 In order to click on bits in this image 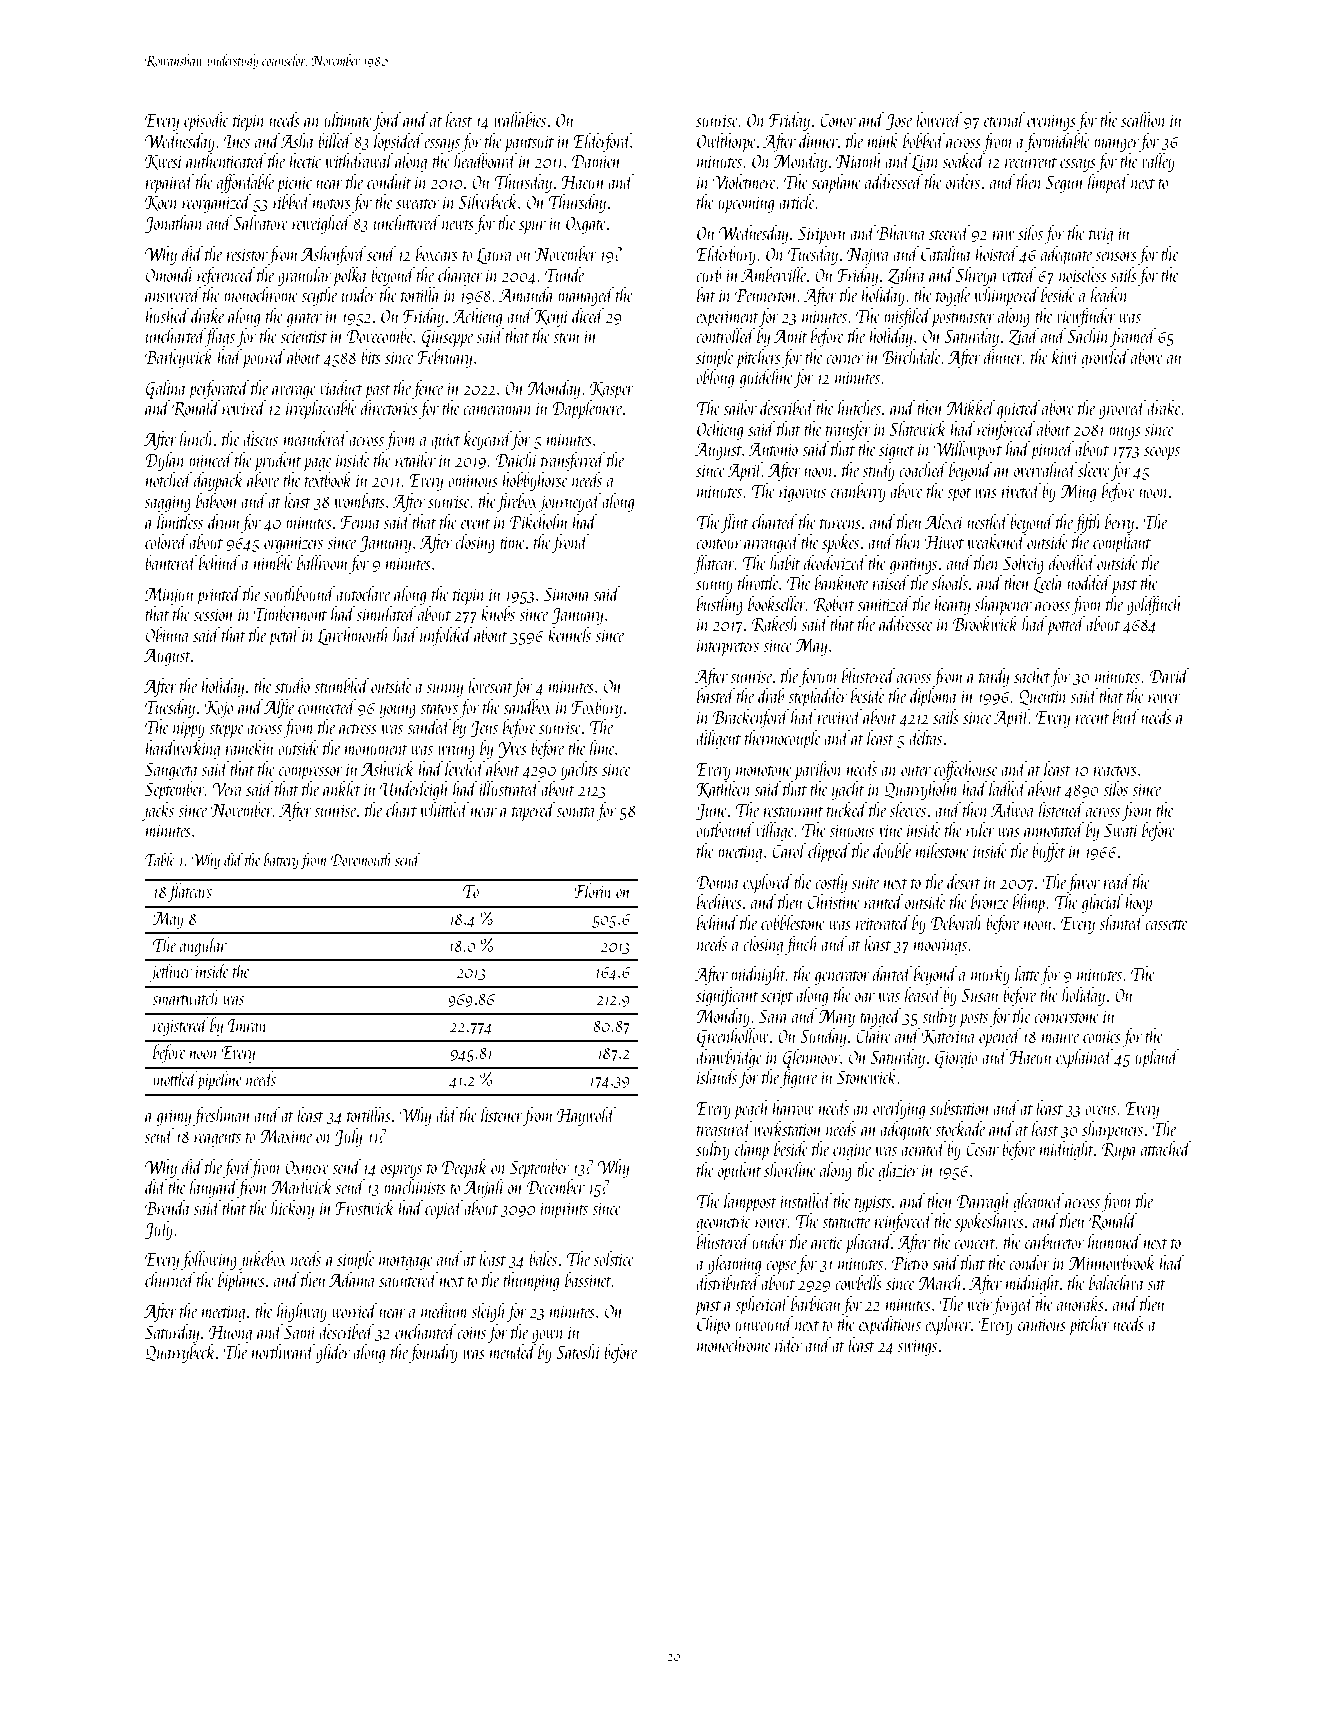, I will do `click(371, 356)`.
